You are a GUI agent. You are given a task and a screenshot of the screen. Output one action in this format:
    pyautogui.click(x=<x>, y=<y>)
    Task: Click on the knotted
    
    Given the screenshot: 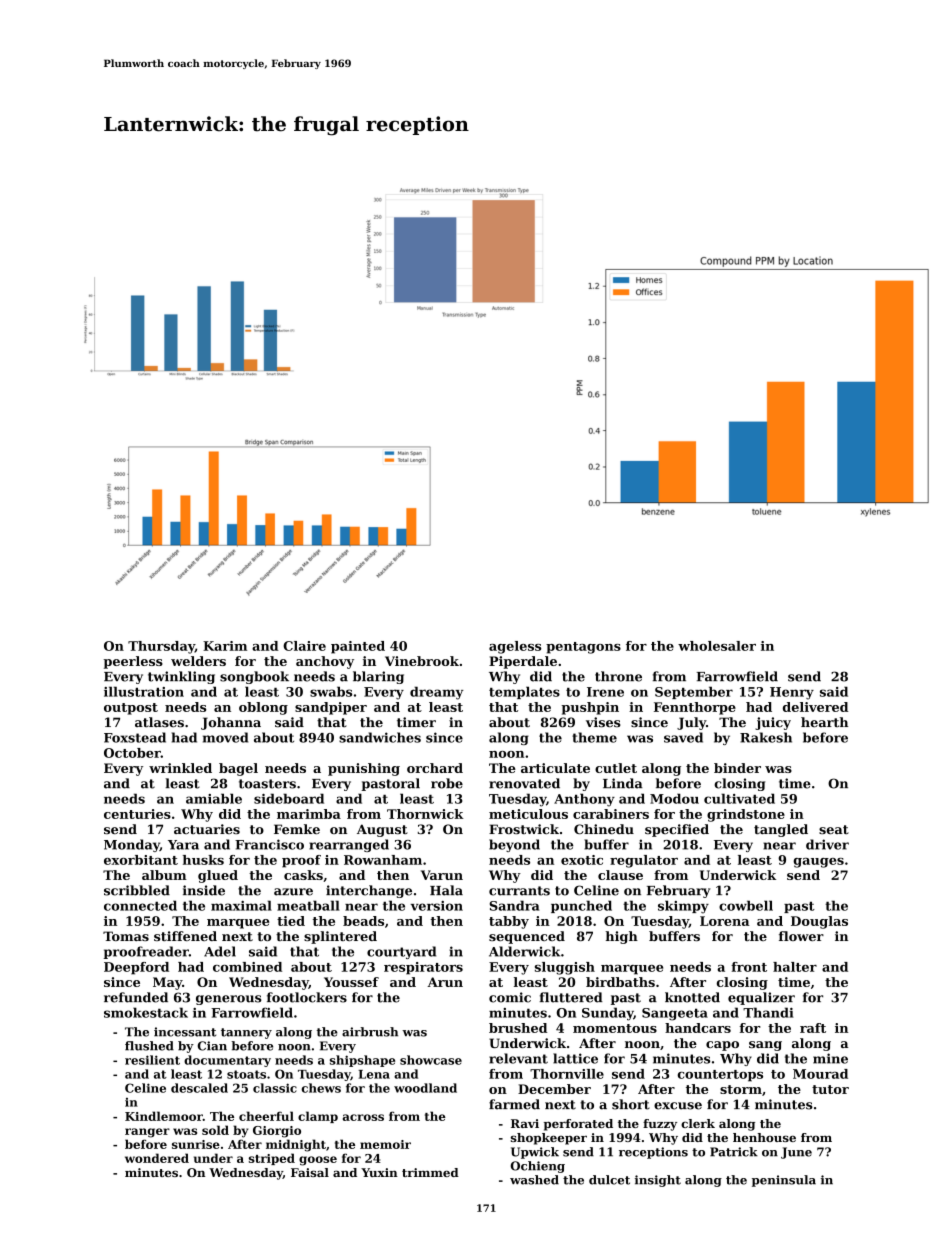 What is the action you would take?
    pyautogui.click(x=692, y=997)
